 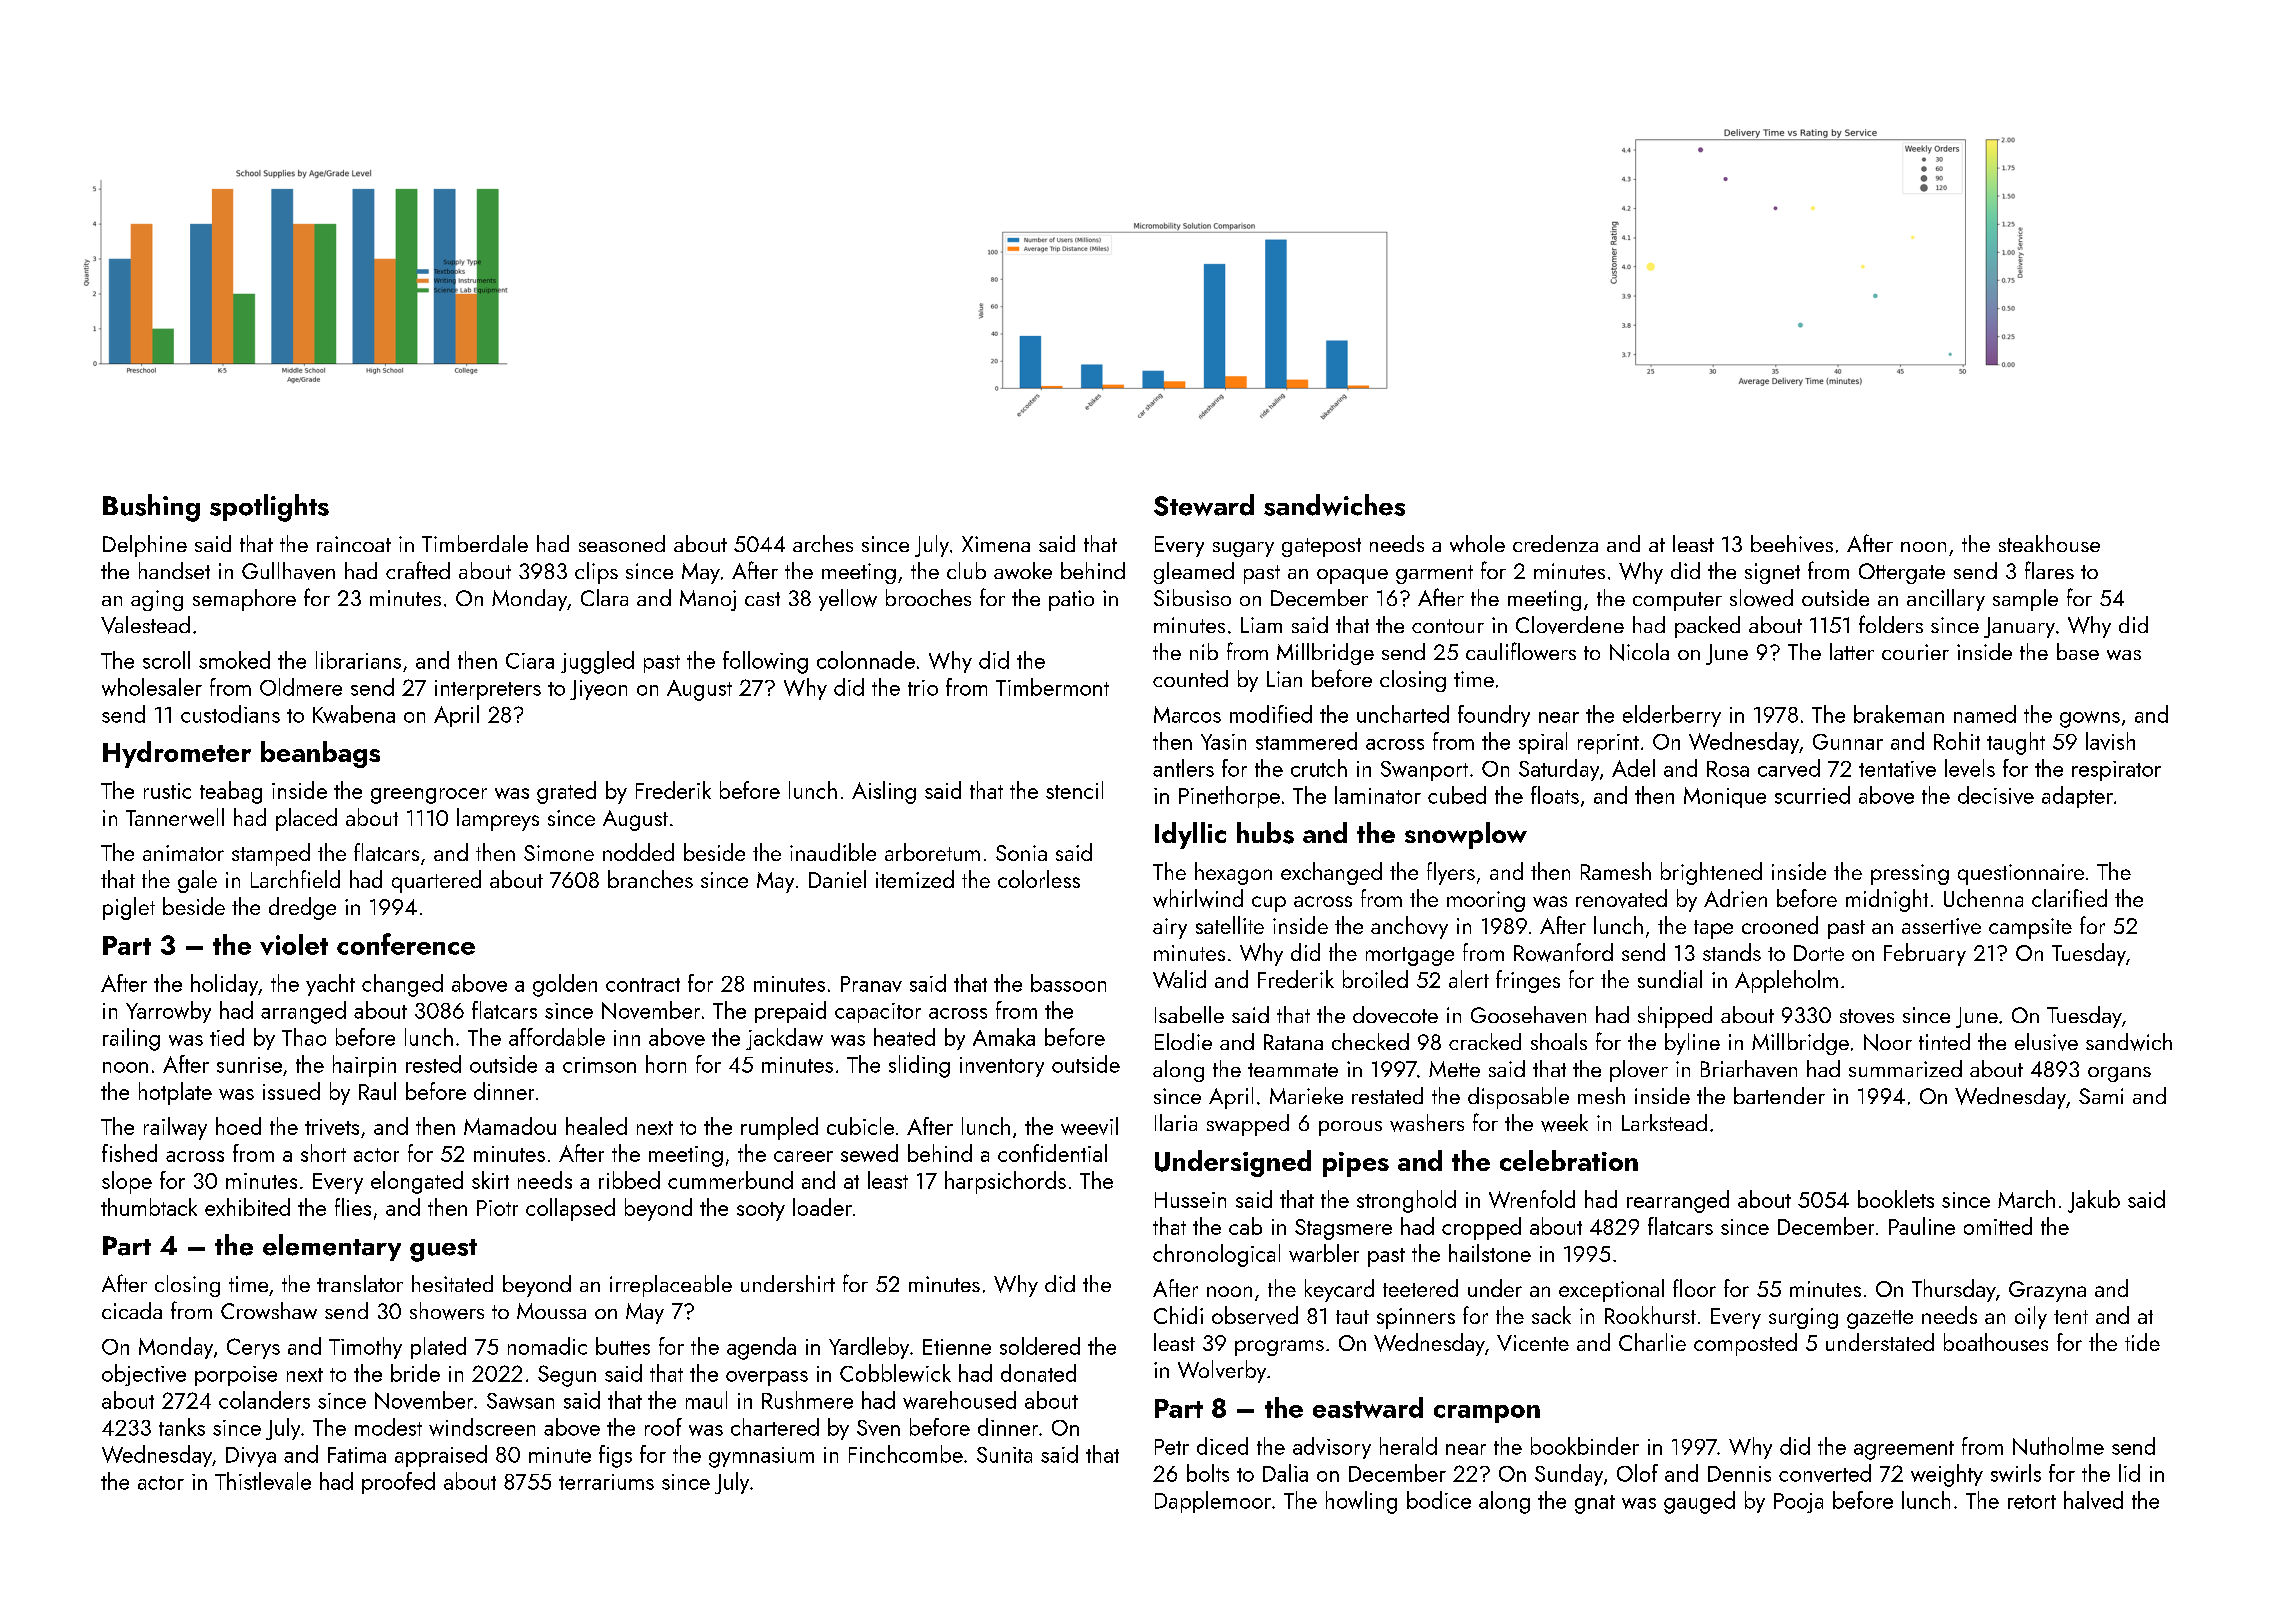 I want to click on beehives, so click(x=1792, y=543).
